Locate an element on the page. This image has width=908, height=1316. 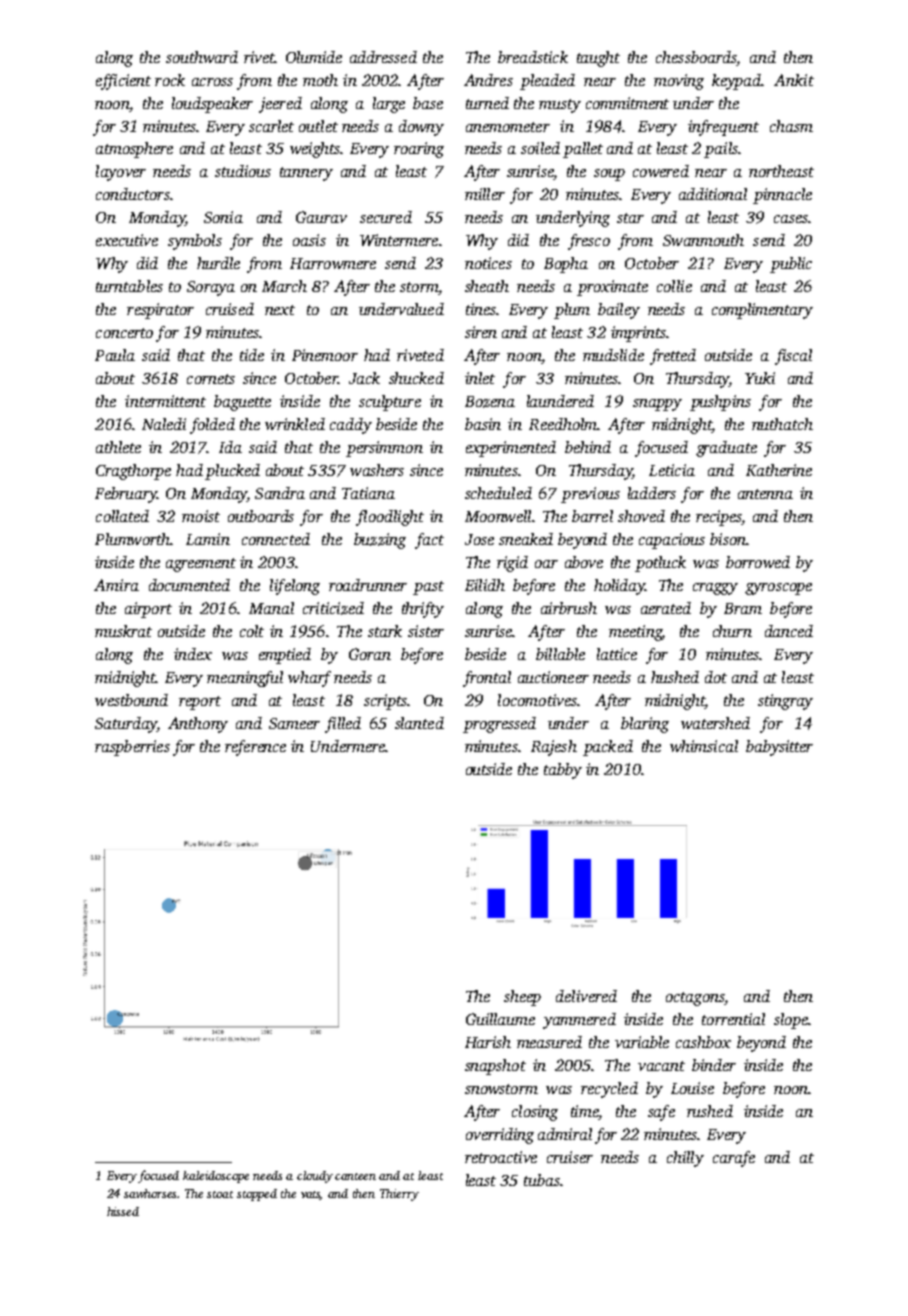
caddy is located at coordinates (351, 426).
